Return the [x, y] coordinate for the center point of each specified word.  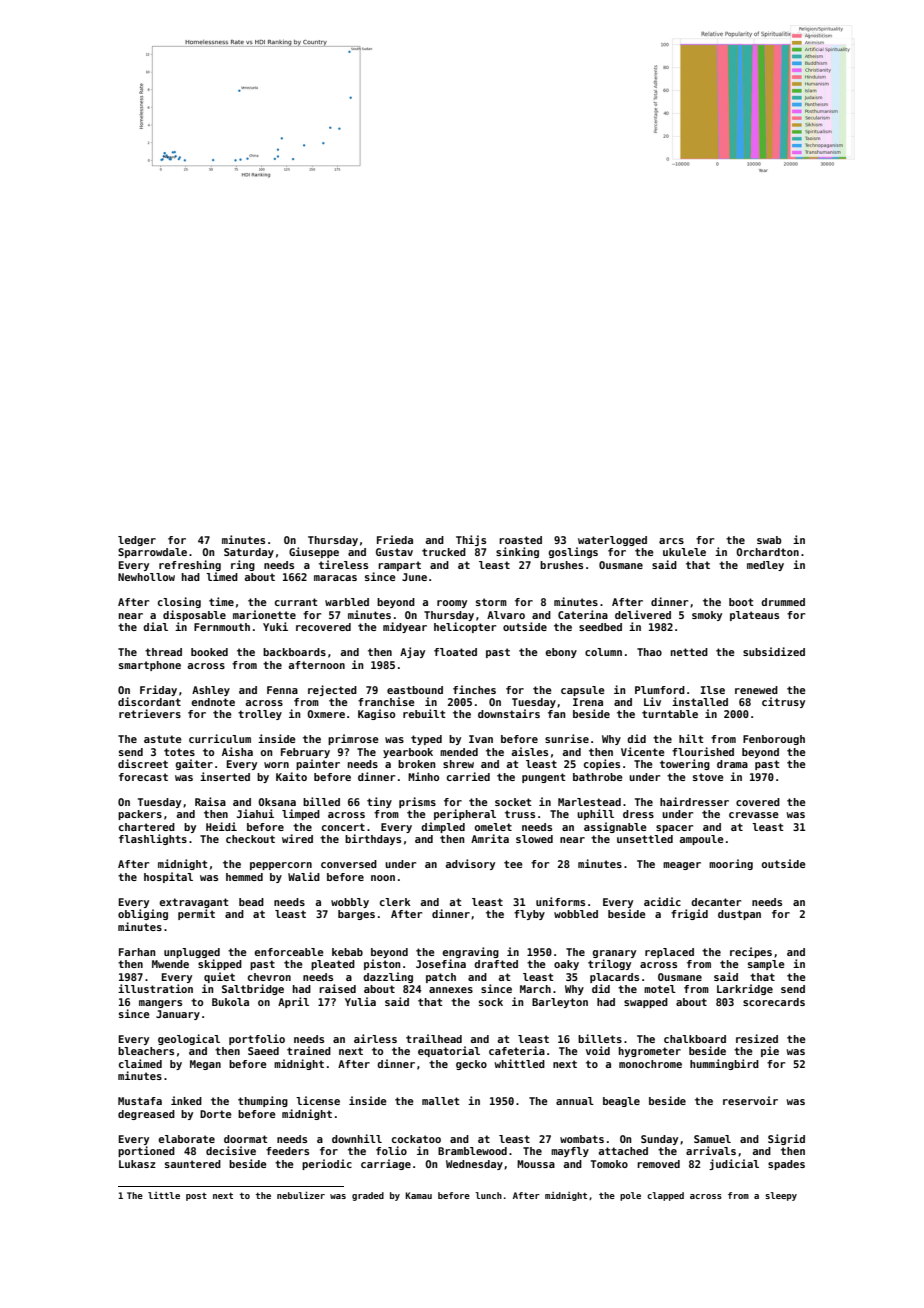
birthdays [373, 839]
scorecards [774, 1002]
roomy [452, 604]
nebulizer [301, 1195]
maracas [335, 578]
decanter [716, 902]
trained [309, 1050]
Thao [649, 652]
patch [441, 978]
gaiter [194, 764]
